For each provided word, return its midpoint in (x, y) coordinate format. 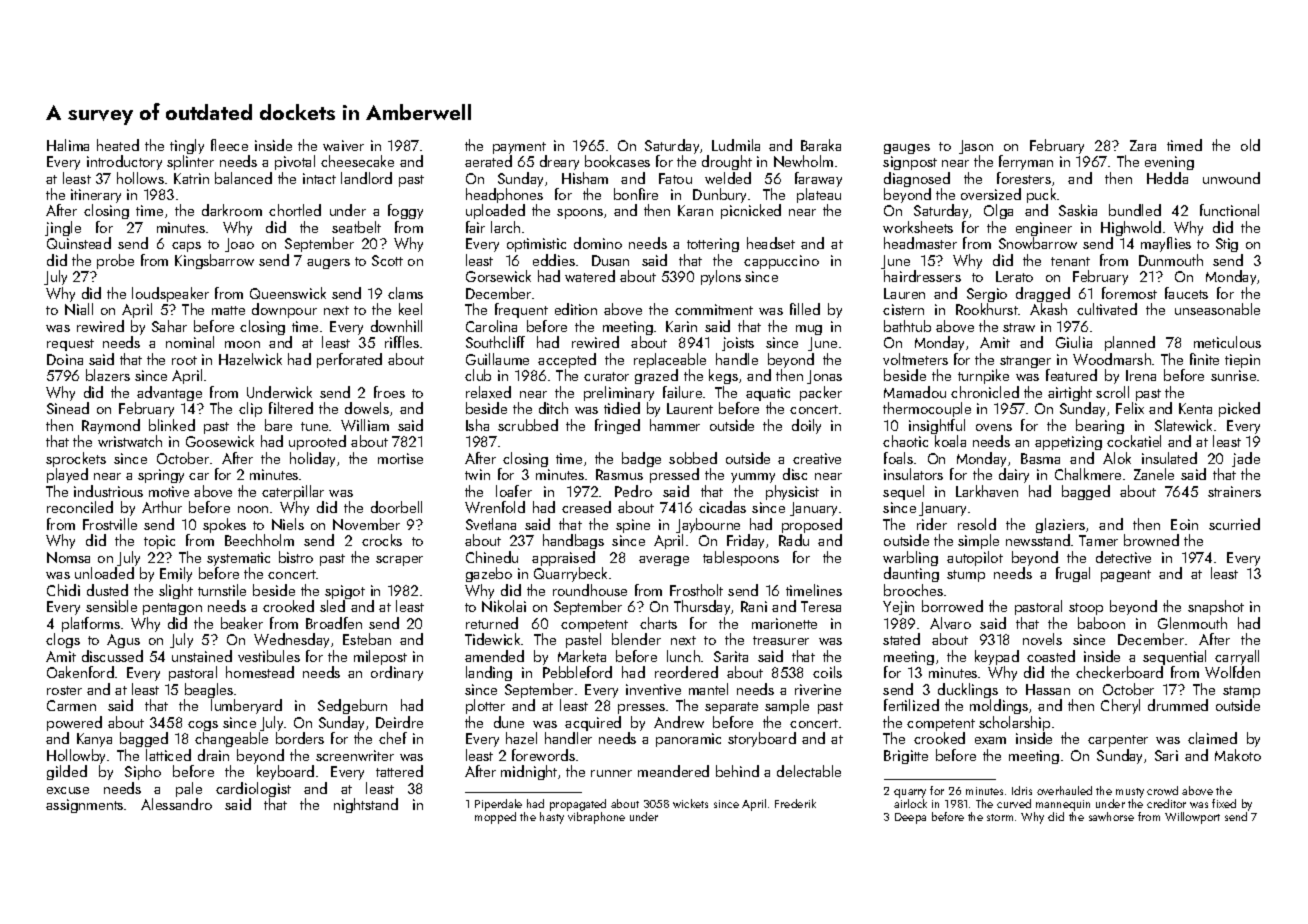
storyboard (762, 739)
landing (489, 673)
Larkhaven (987, 491)
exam (990, 740)
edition (576, 309)
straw (1019, 327)
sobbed (693, 458)
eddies (554, 260)
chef (393, 738)
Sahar (169, 326)
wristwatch (130, 441)
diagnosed (917, 179)
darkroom (232, 210)
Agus (123, 641)
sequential (1174, 657)
